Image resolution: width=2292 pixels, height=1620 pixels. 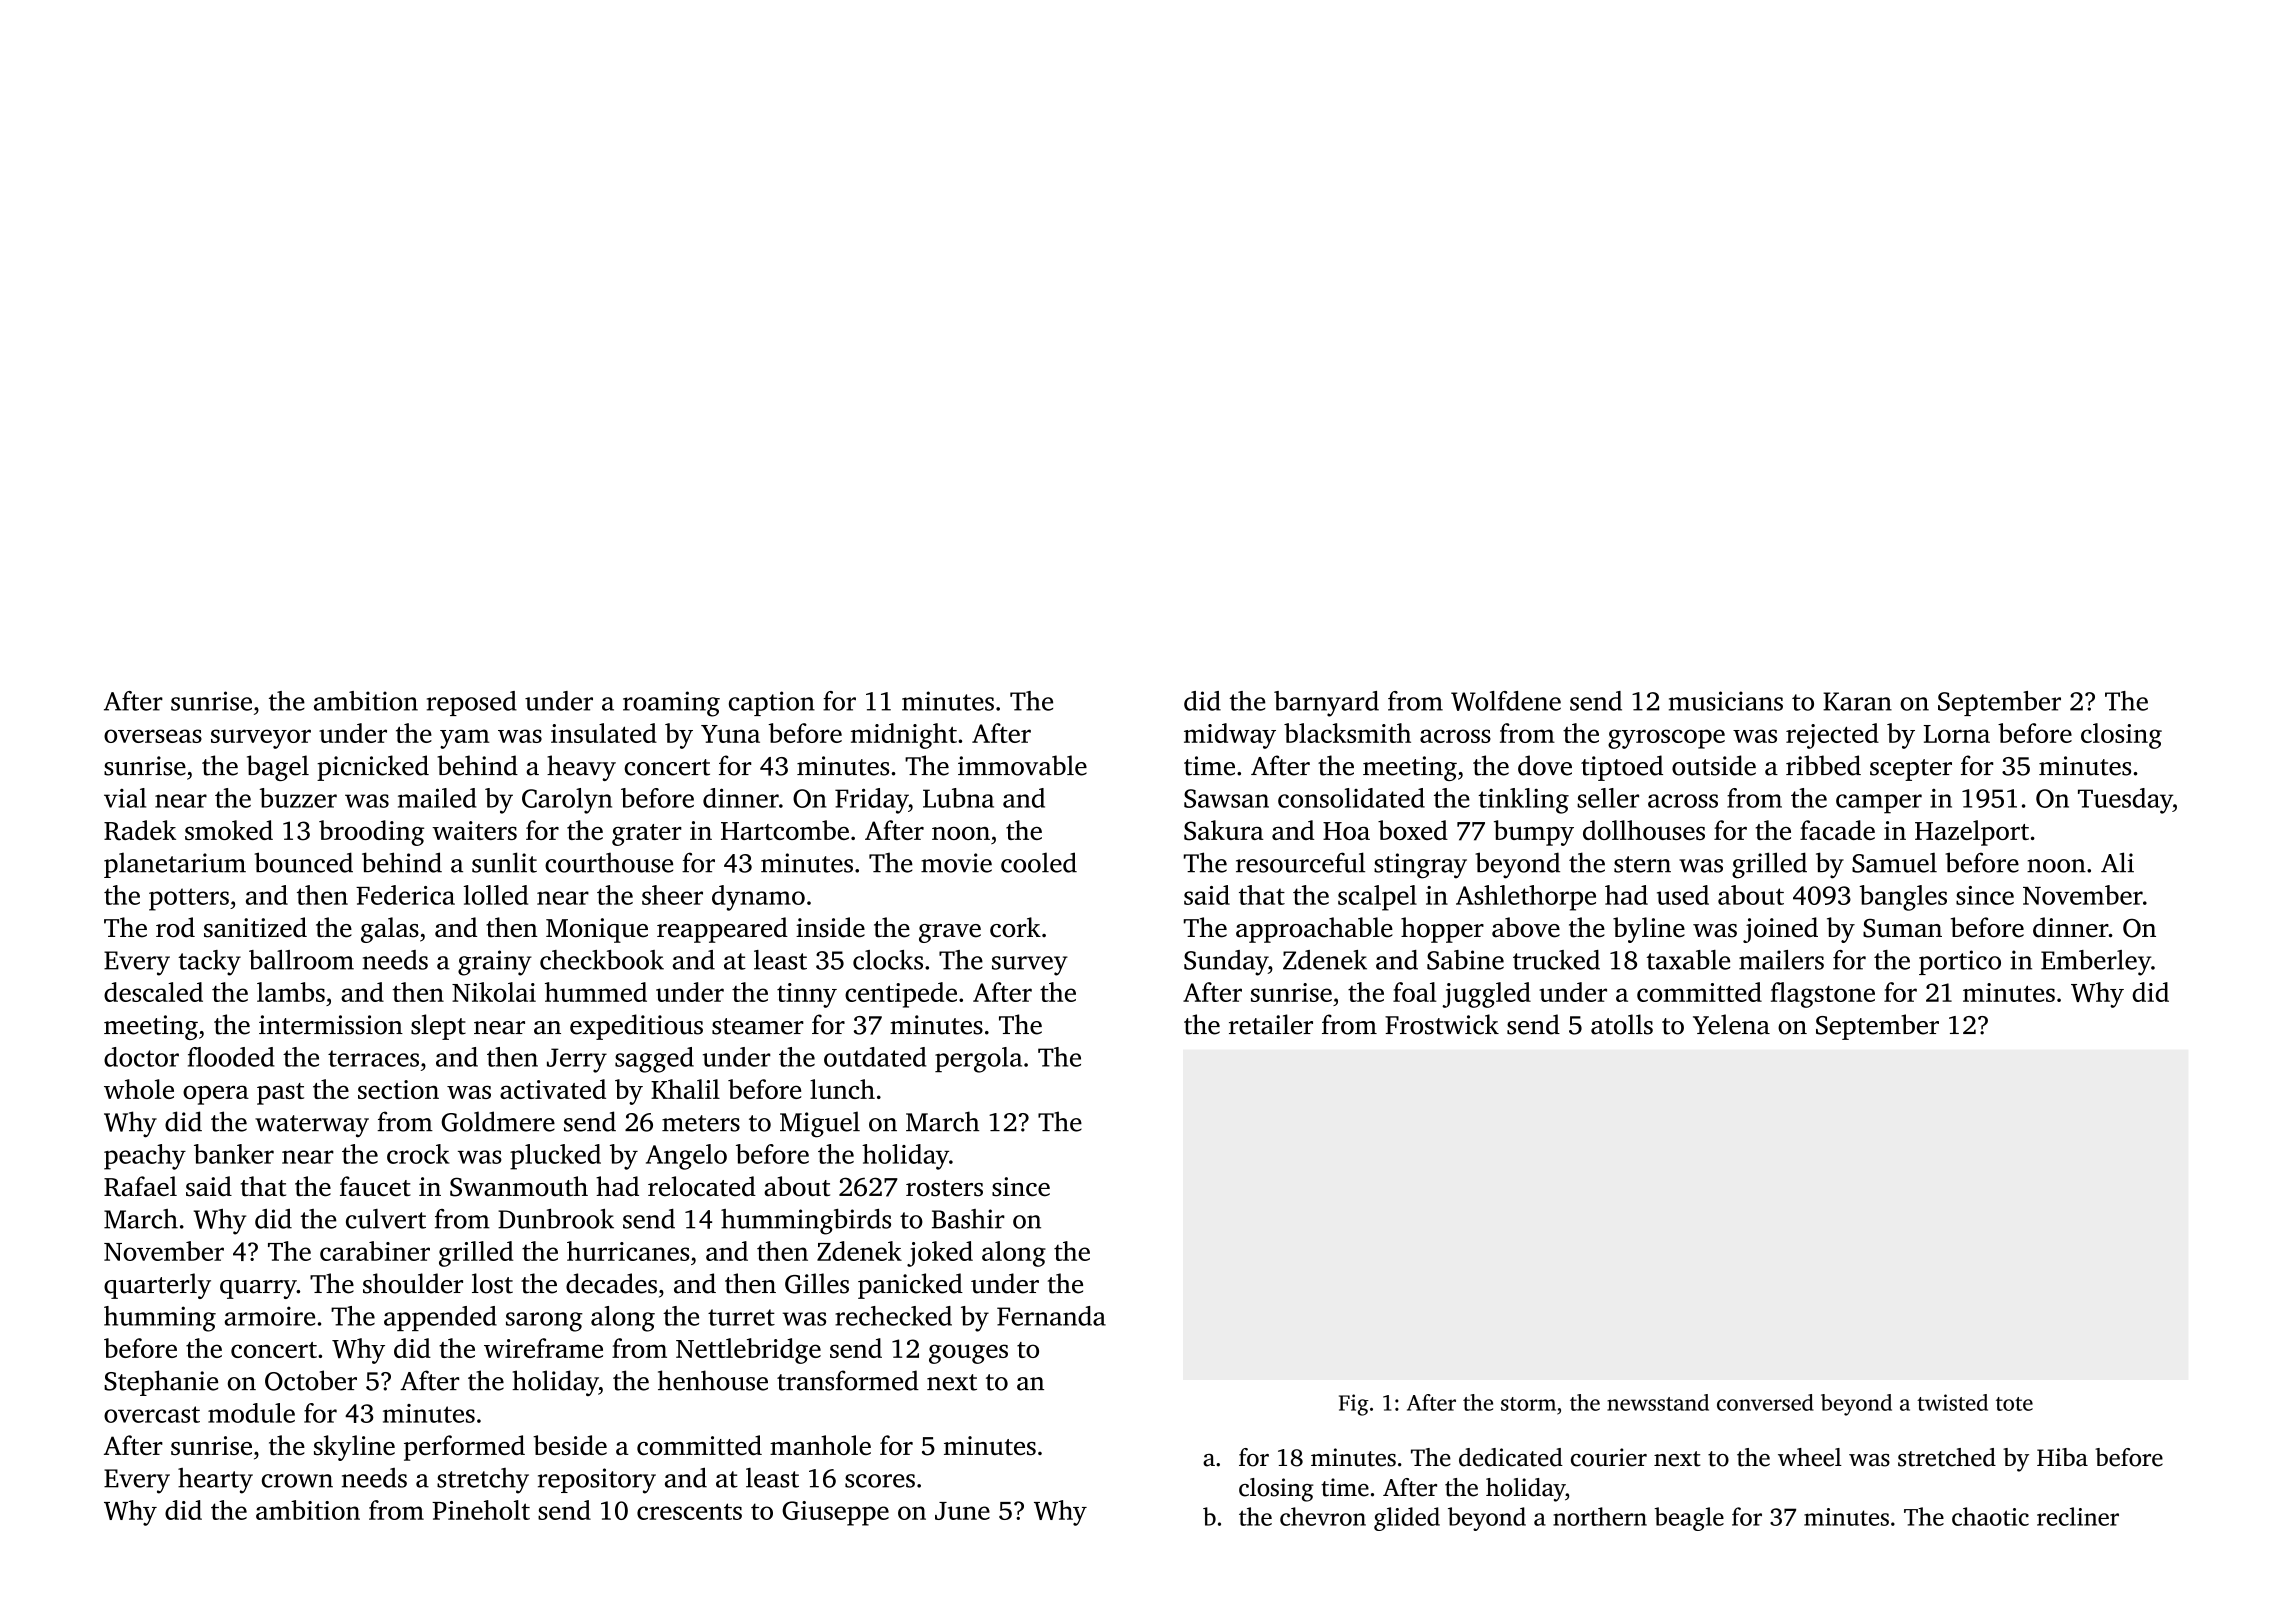 I want to click on retailer, so click(x=1271, y=1024).
